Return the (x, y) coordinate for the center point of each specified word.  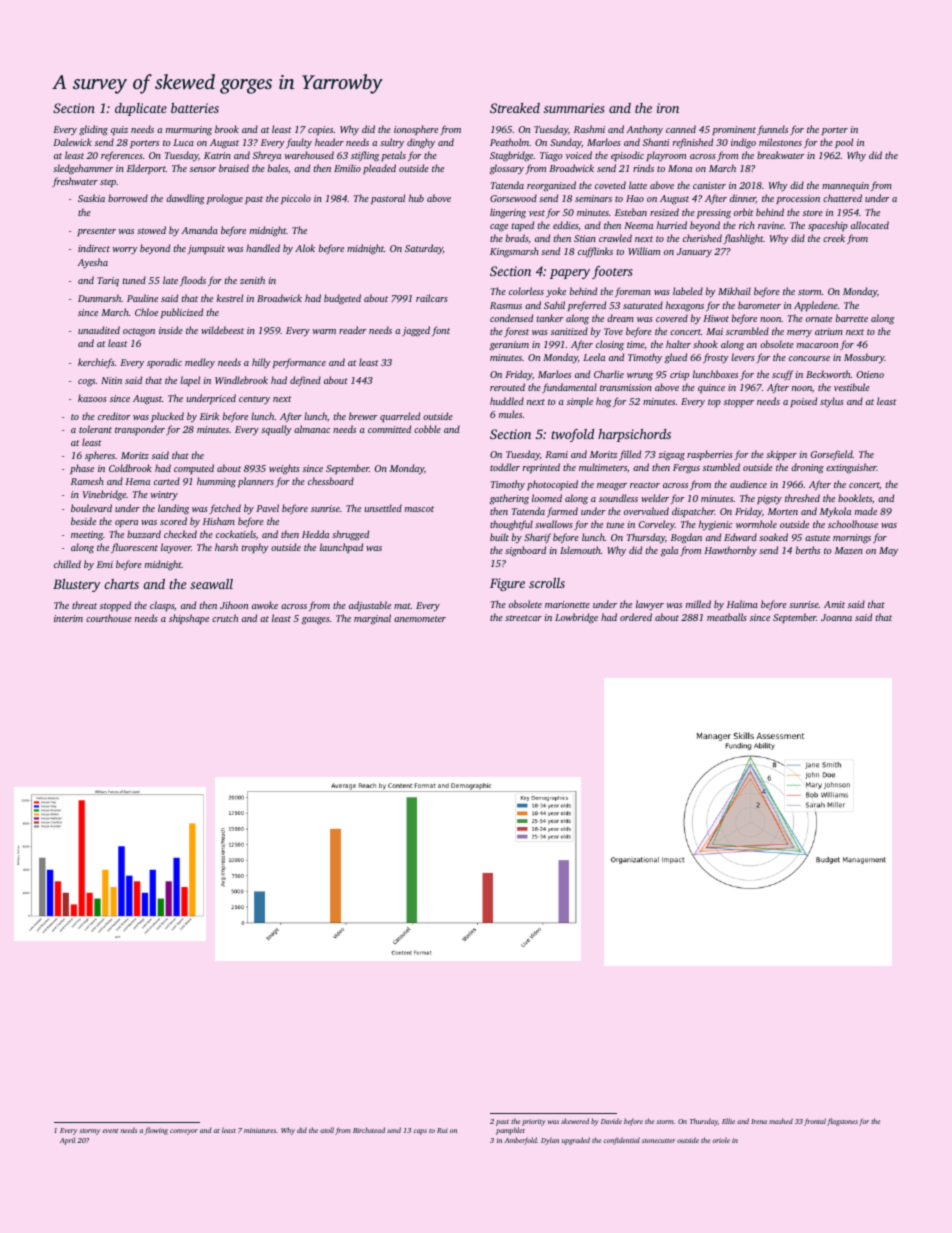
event (110, 1131)
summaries (574, 108)
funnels (772, 130)
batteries (195, 108)
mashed (781, 1121)
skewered (575, 1121)
